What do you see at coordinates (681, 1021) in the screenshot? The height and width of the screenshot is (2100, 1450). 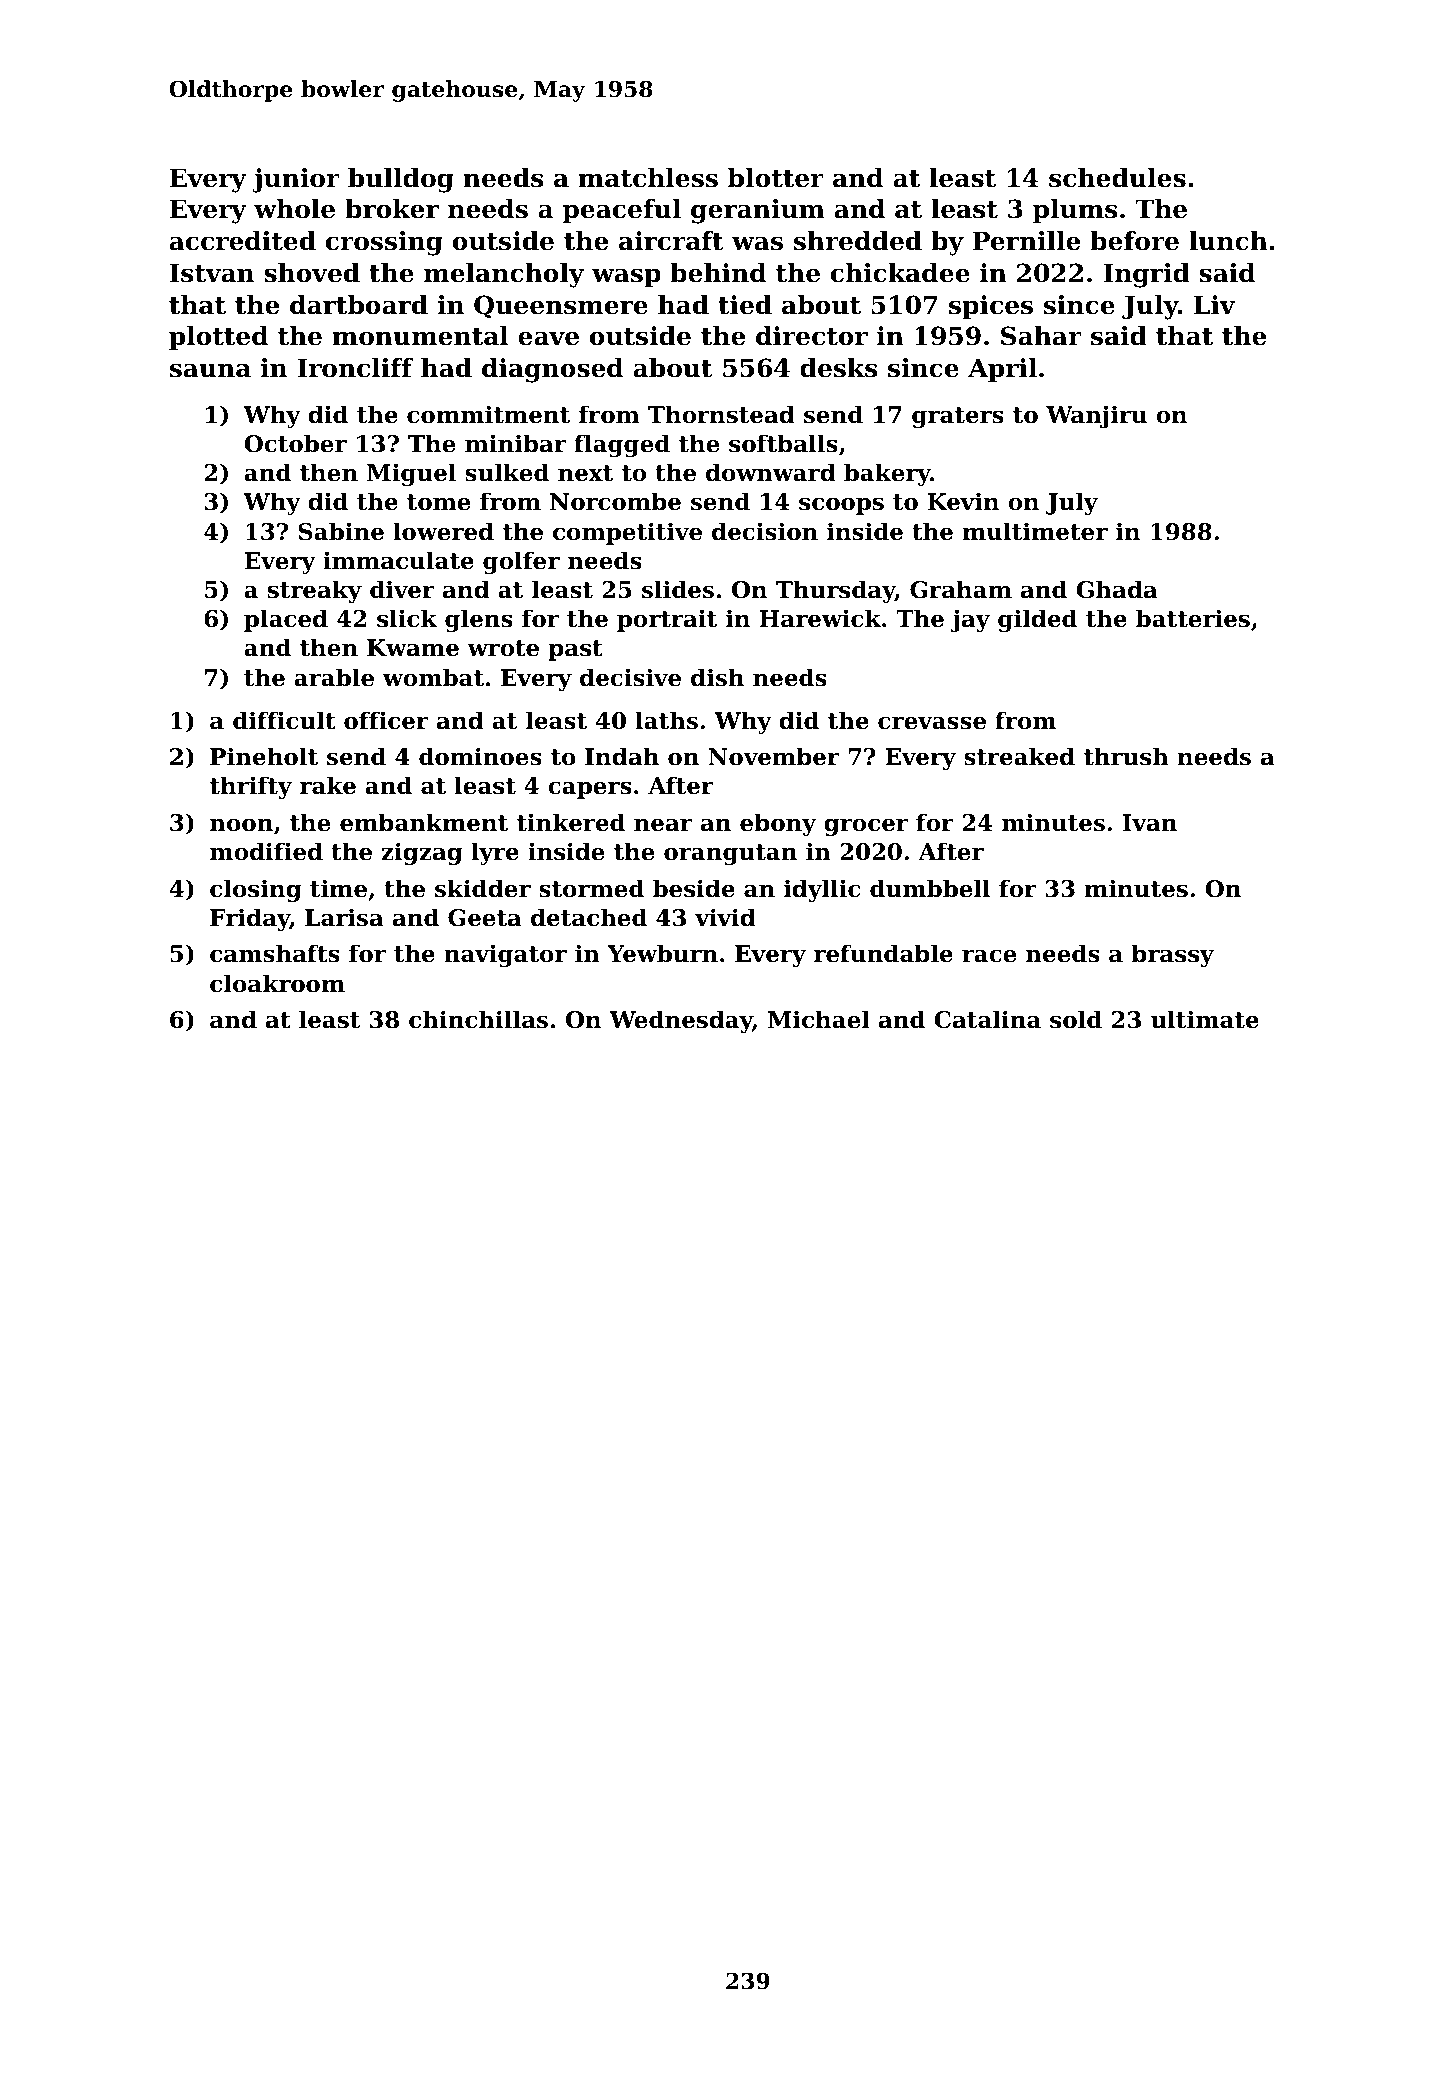 I see `Wednesday` at bounding box center [681, 1021].
